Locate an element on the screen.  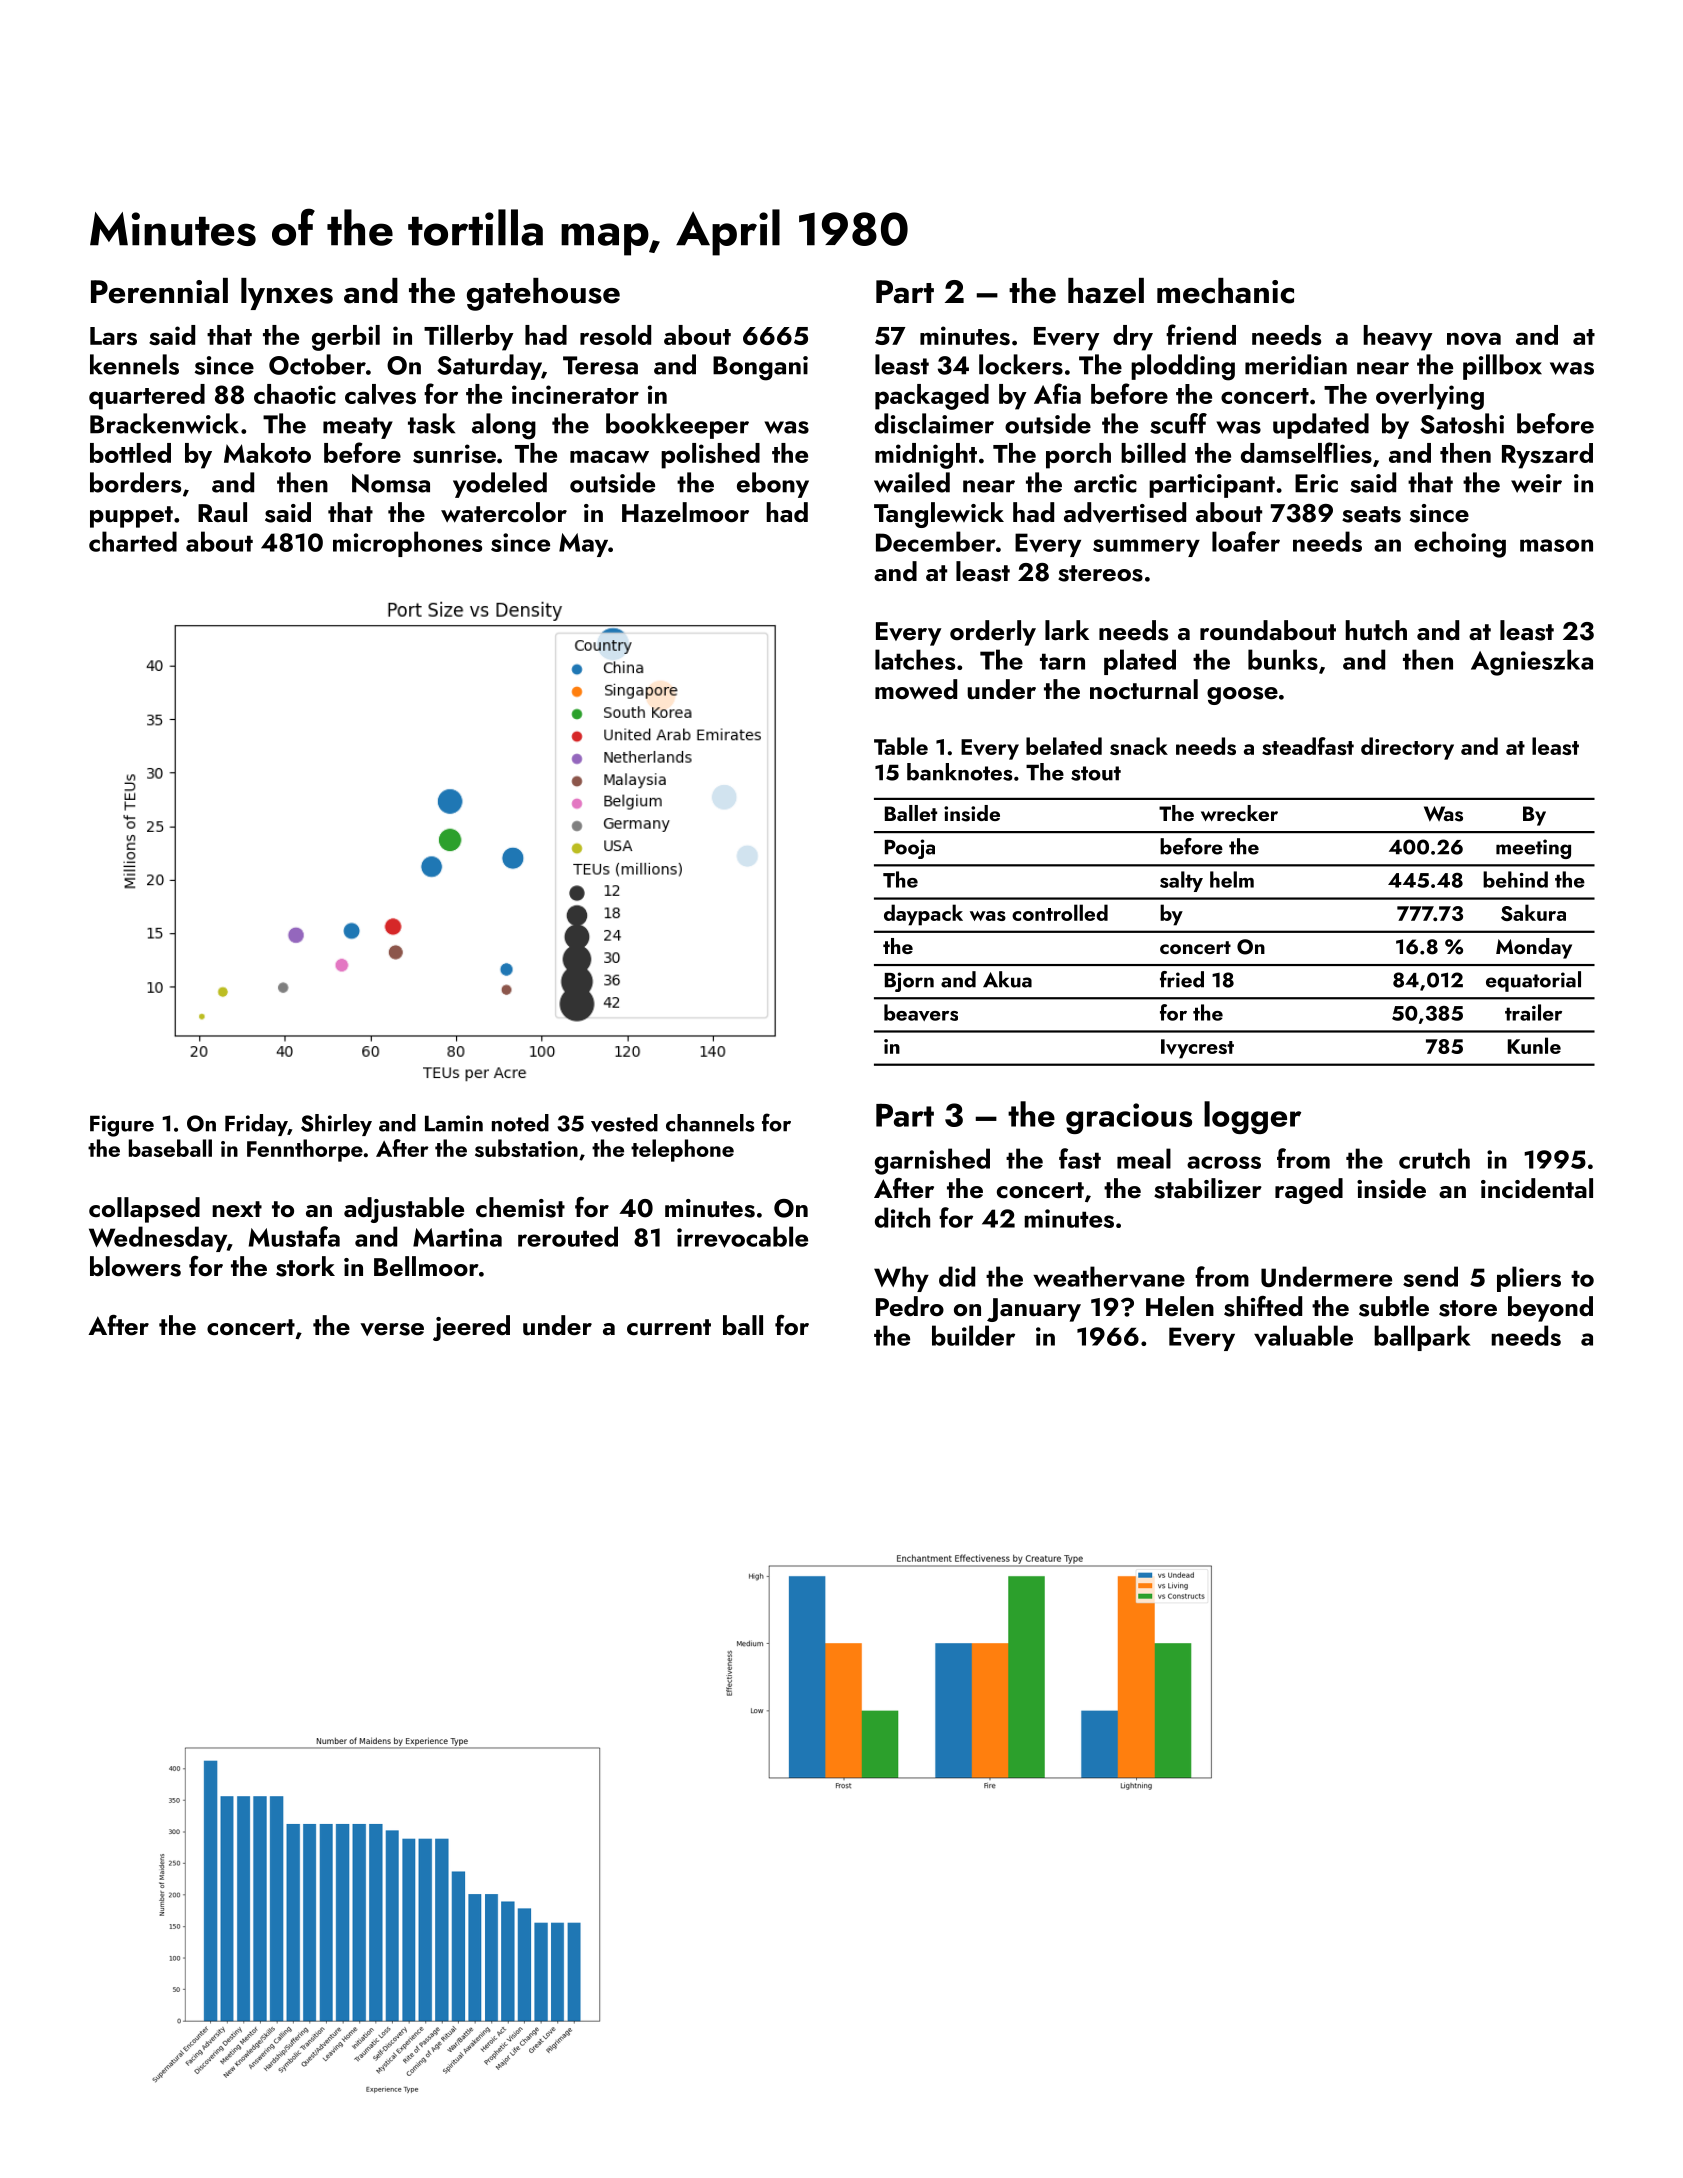
friend is located at coordinates (1201, 334).
